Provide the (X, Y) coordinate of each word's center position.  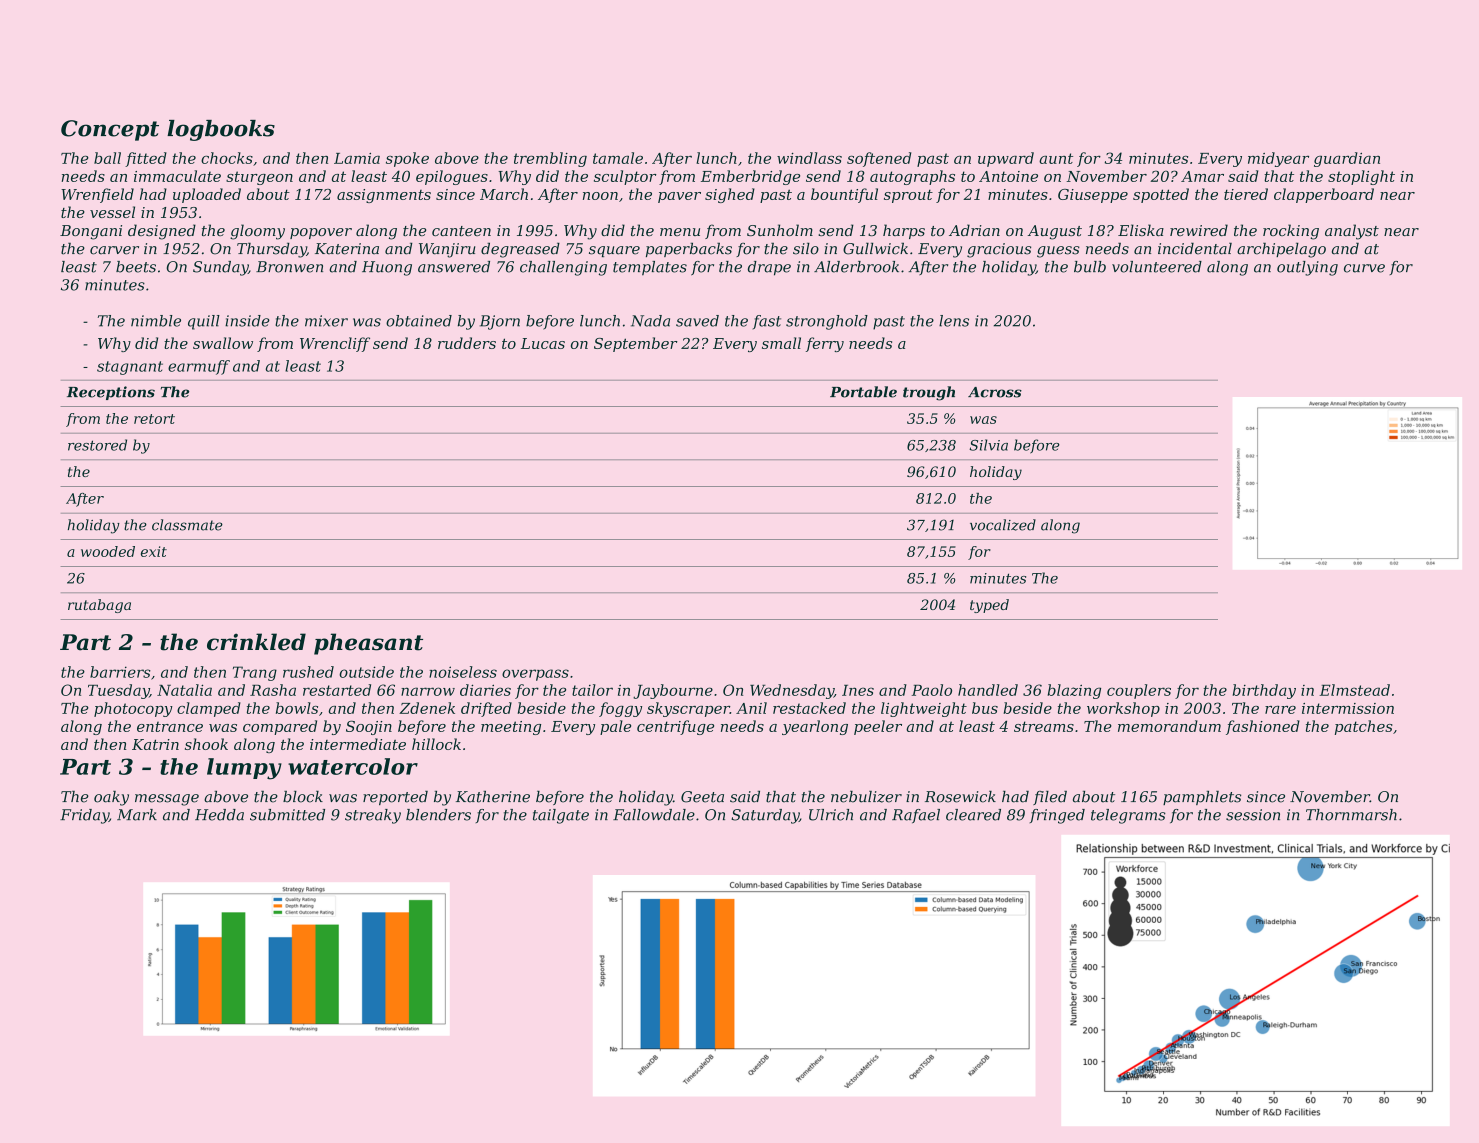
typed (989, 606)
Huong (387, 268)
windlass (809, 158)
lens (954, 321)
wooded (108, 551)
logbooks (221, 130)
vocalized (1003, 525)
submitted (287, 815)
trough (929, 393)
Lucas (543, 343)
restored (97, 445)
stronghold (827, 322)
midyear (1278, 159)
